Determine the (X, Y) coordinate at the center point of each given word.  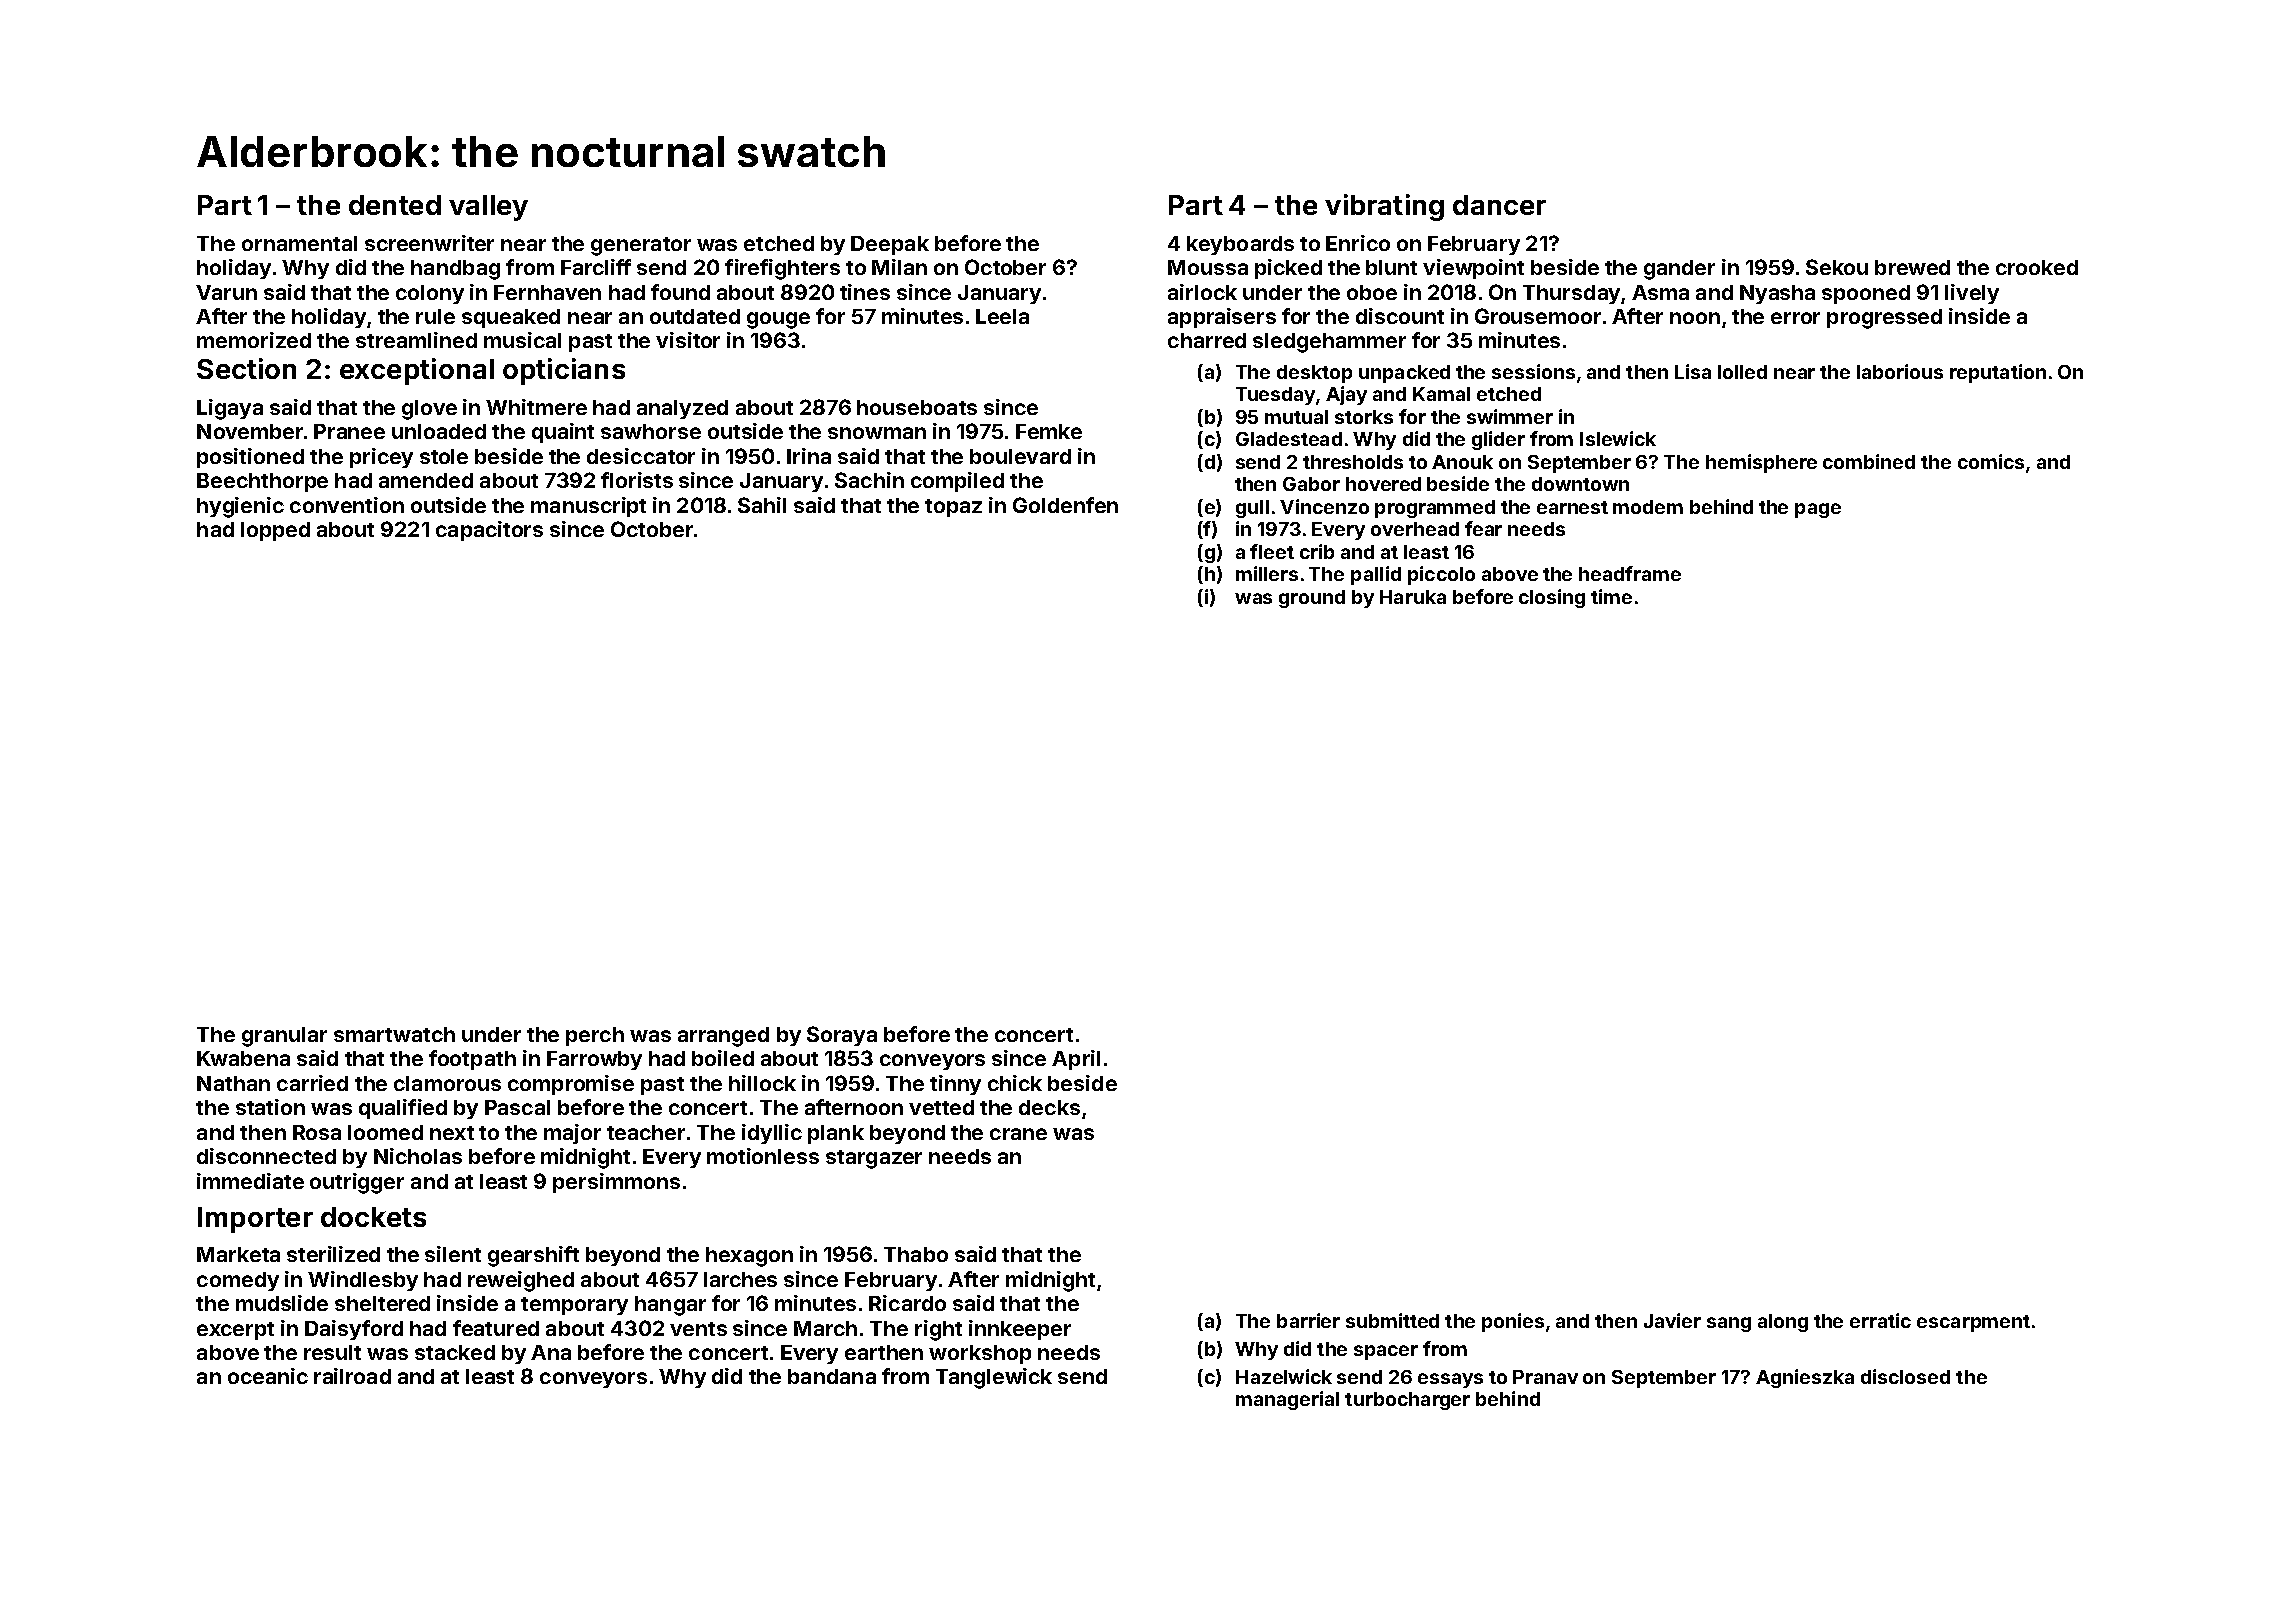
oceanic (268, 1376)
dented (395, 205)
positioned (250, 458)
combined (1869, 461)
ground (1312, 599)
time (1611, 596)
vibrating (1384, 207)
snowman (877, 433)
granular (284, 1037)
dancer (1499, 205)
